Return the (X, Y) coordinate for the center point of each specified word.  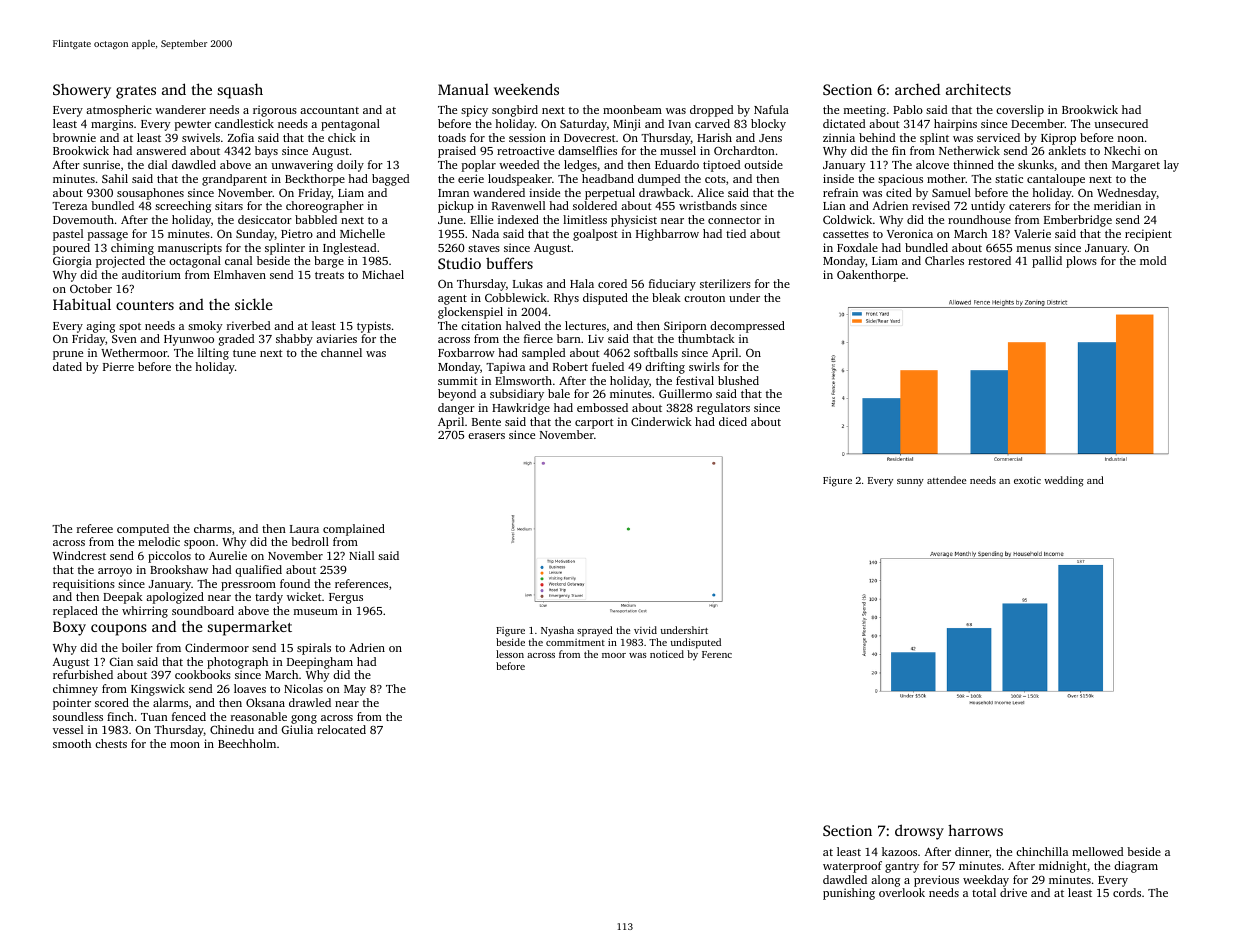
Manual (463, 89)
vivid (645, 630)
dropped (711, 111)
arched (917, 89)
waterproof (852, 867)
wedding (1064, 481)
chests (111, 743)
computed (143, 530)
